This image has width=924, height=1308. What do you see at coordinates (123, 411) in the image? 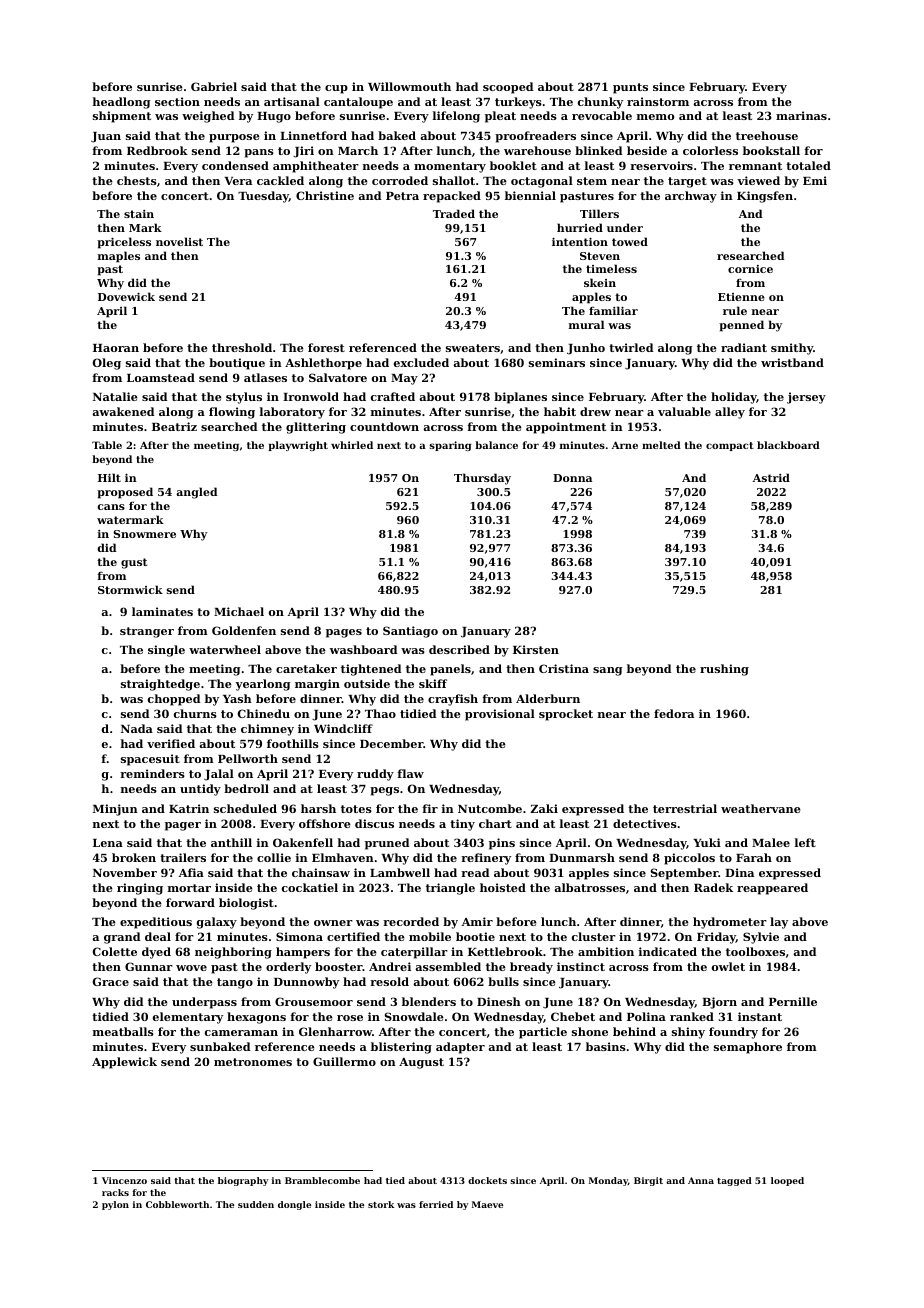
I see `awakened` at bounding box center [123, 411].
